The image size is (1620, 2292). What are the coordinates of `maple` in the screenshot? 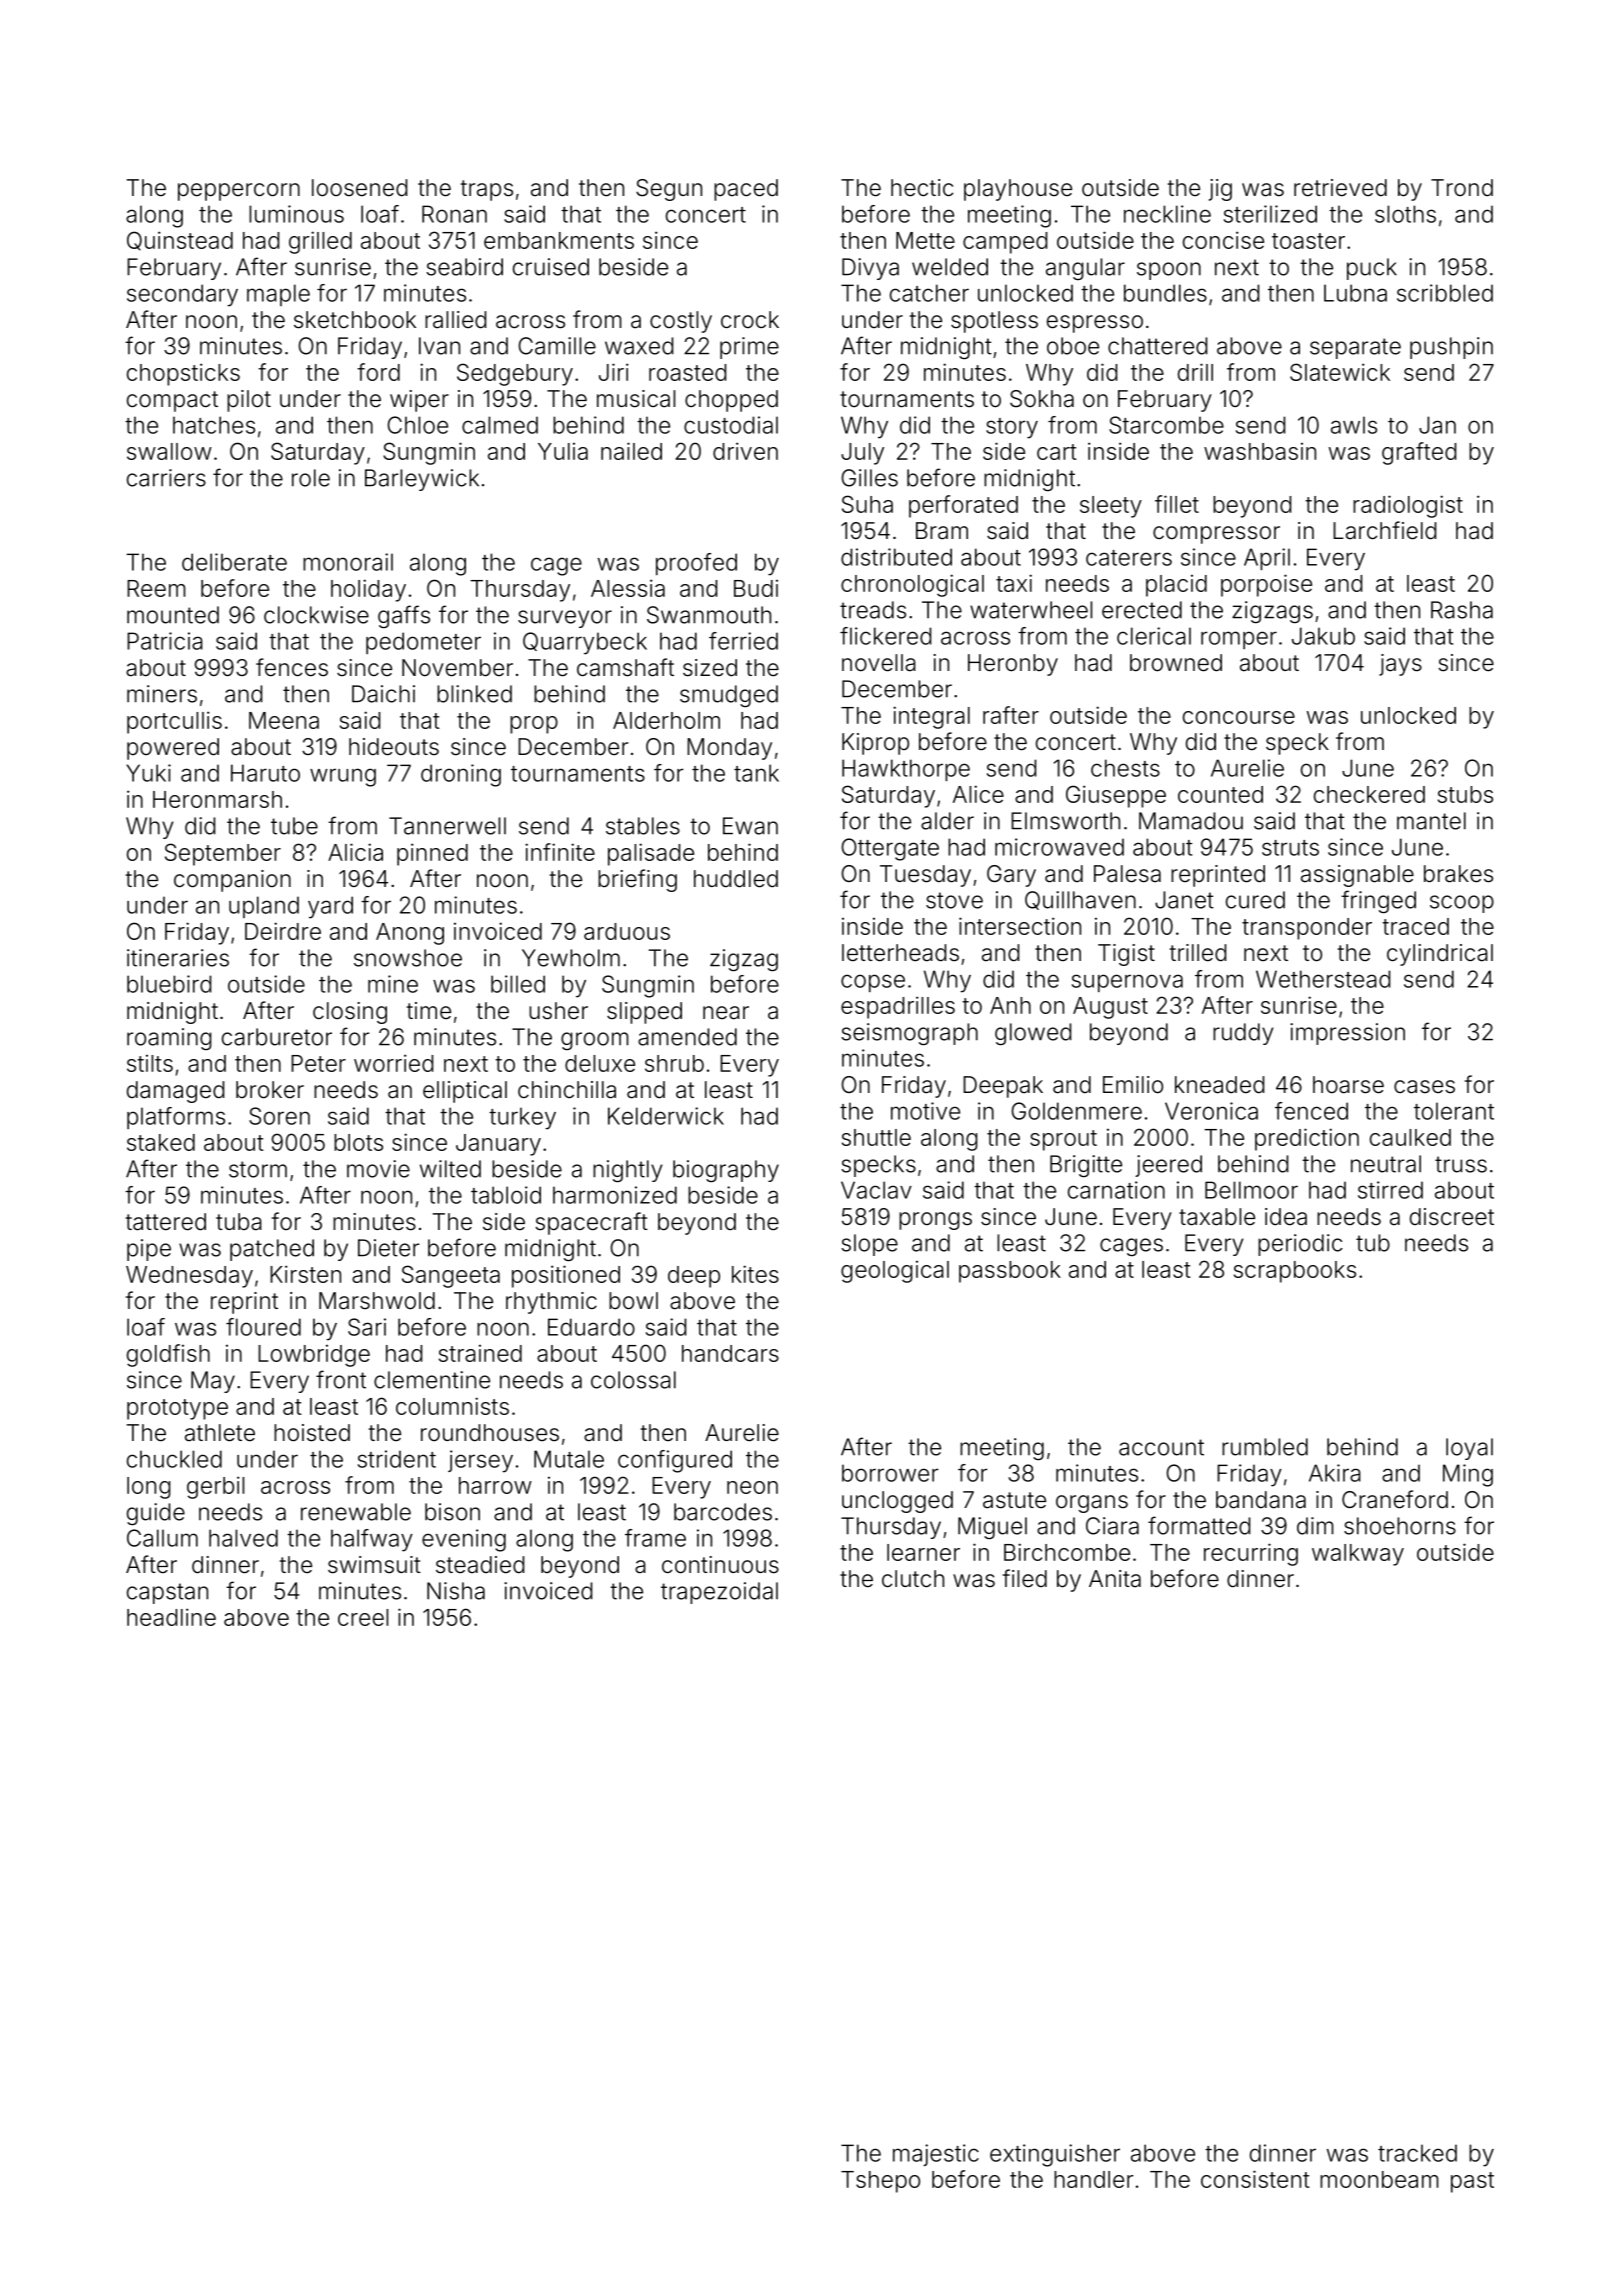 It's located at (278, 295).
